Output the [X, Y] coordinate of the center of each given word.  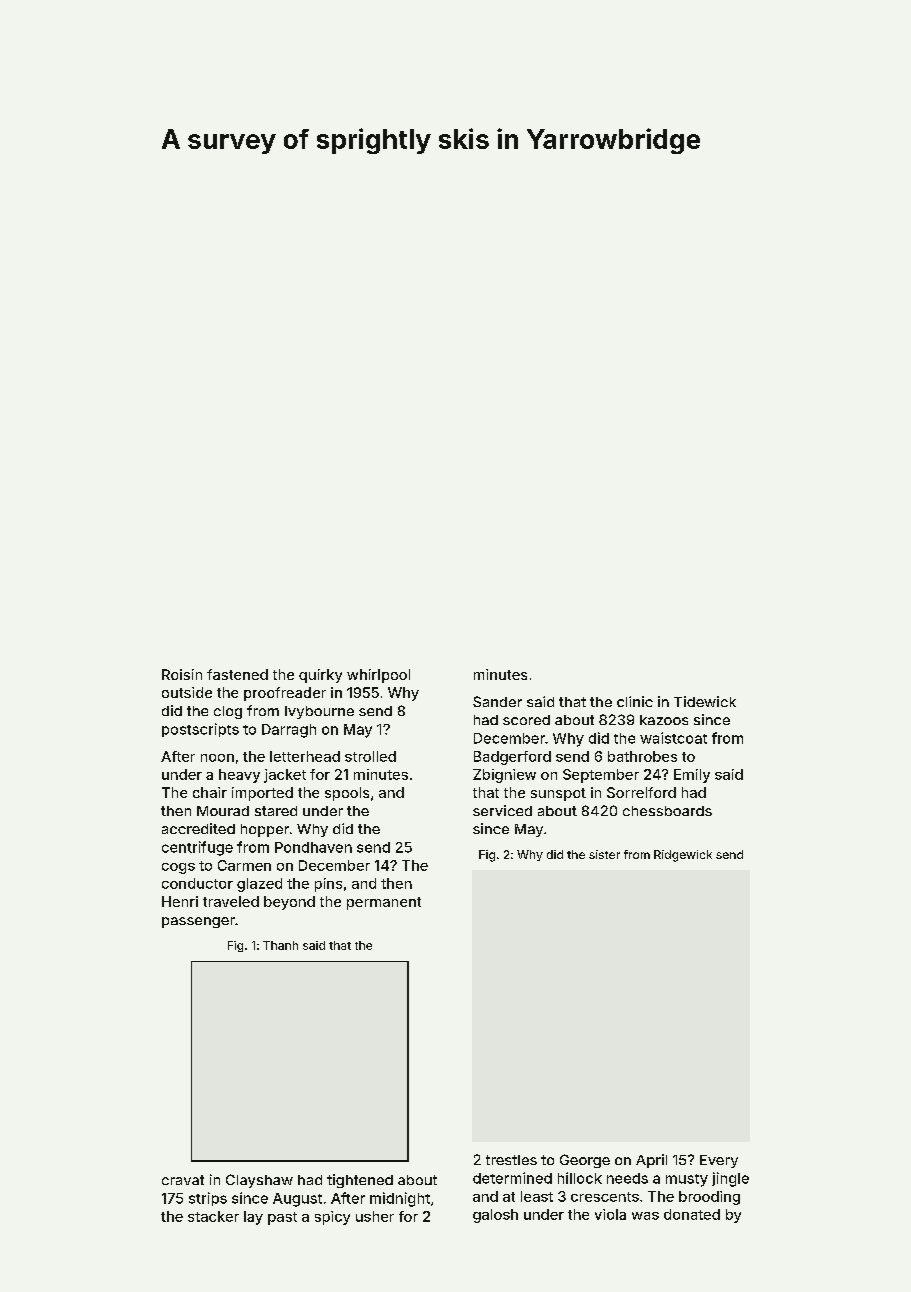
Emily [692, 776]
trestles [511, 1160]
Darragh [289, 731]
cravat [183, 1180]
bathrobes [642, 756]
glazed [259, 885]
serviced [502, 810]
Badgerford [512, 758]
